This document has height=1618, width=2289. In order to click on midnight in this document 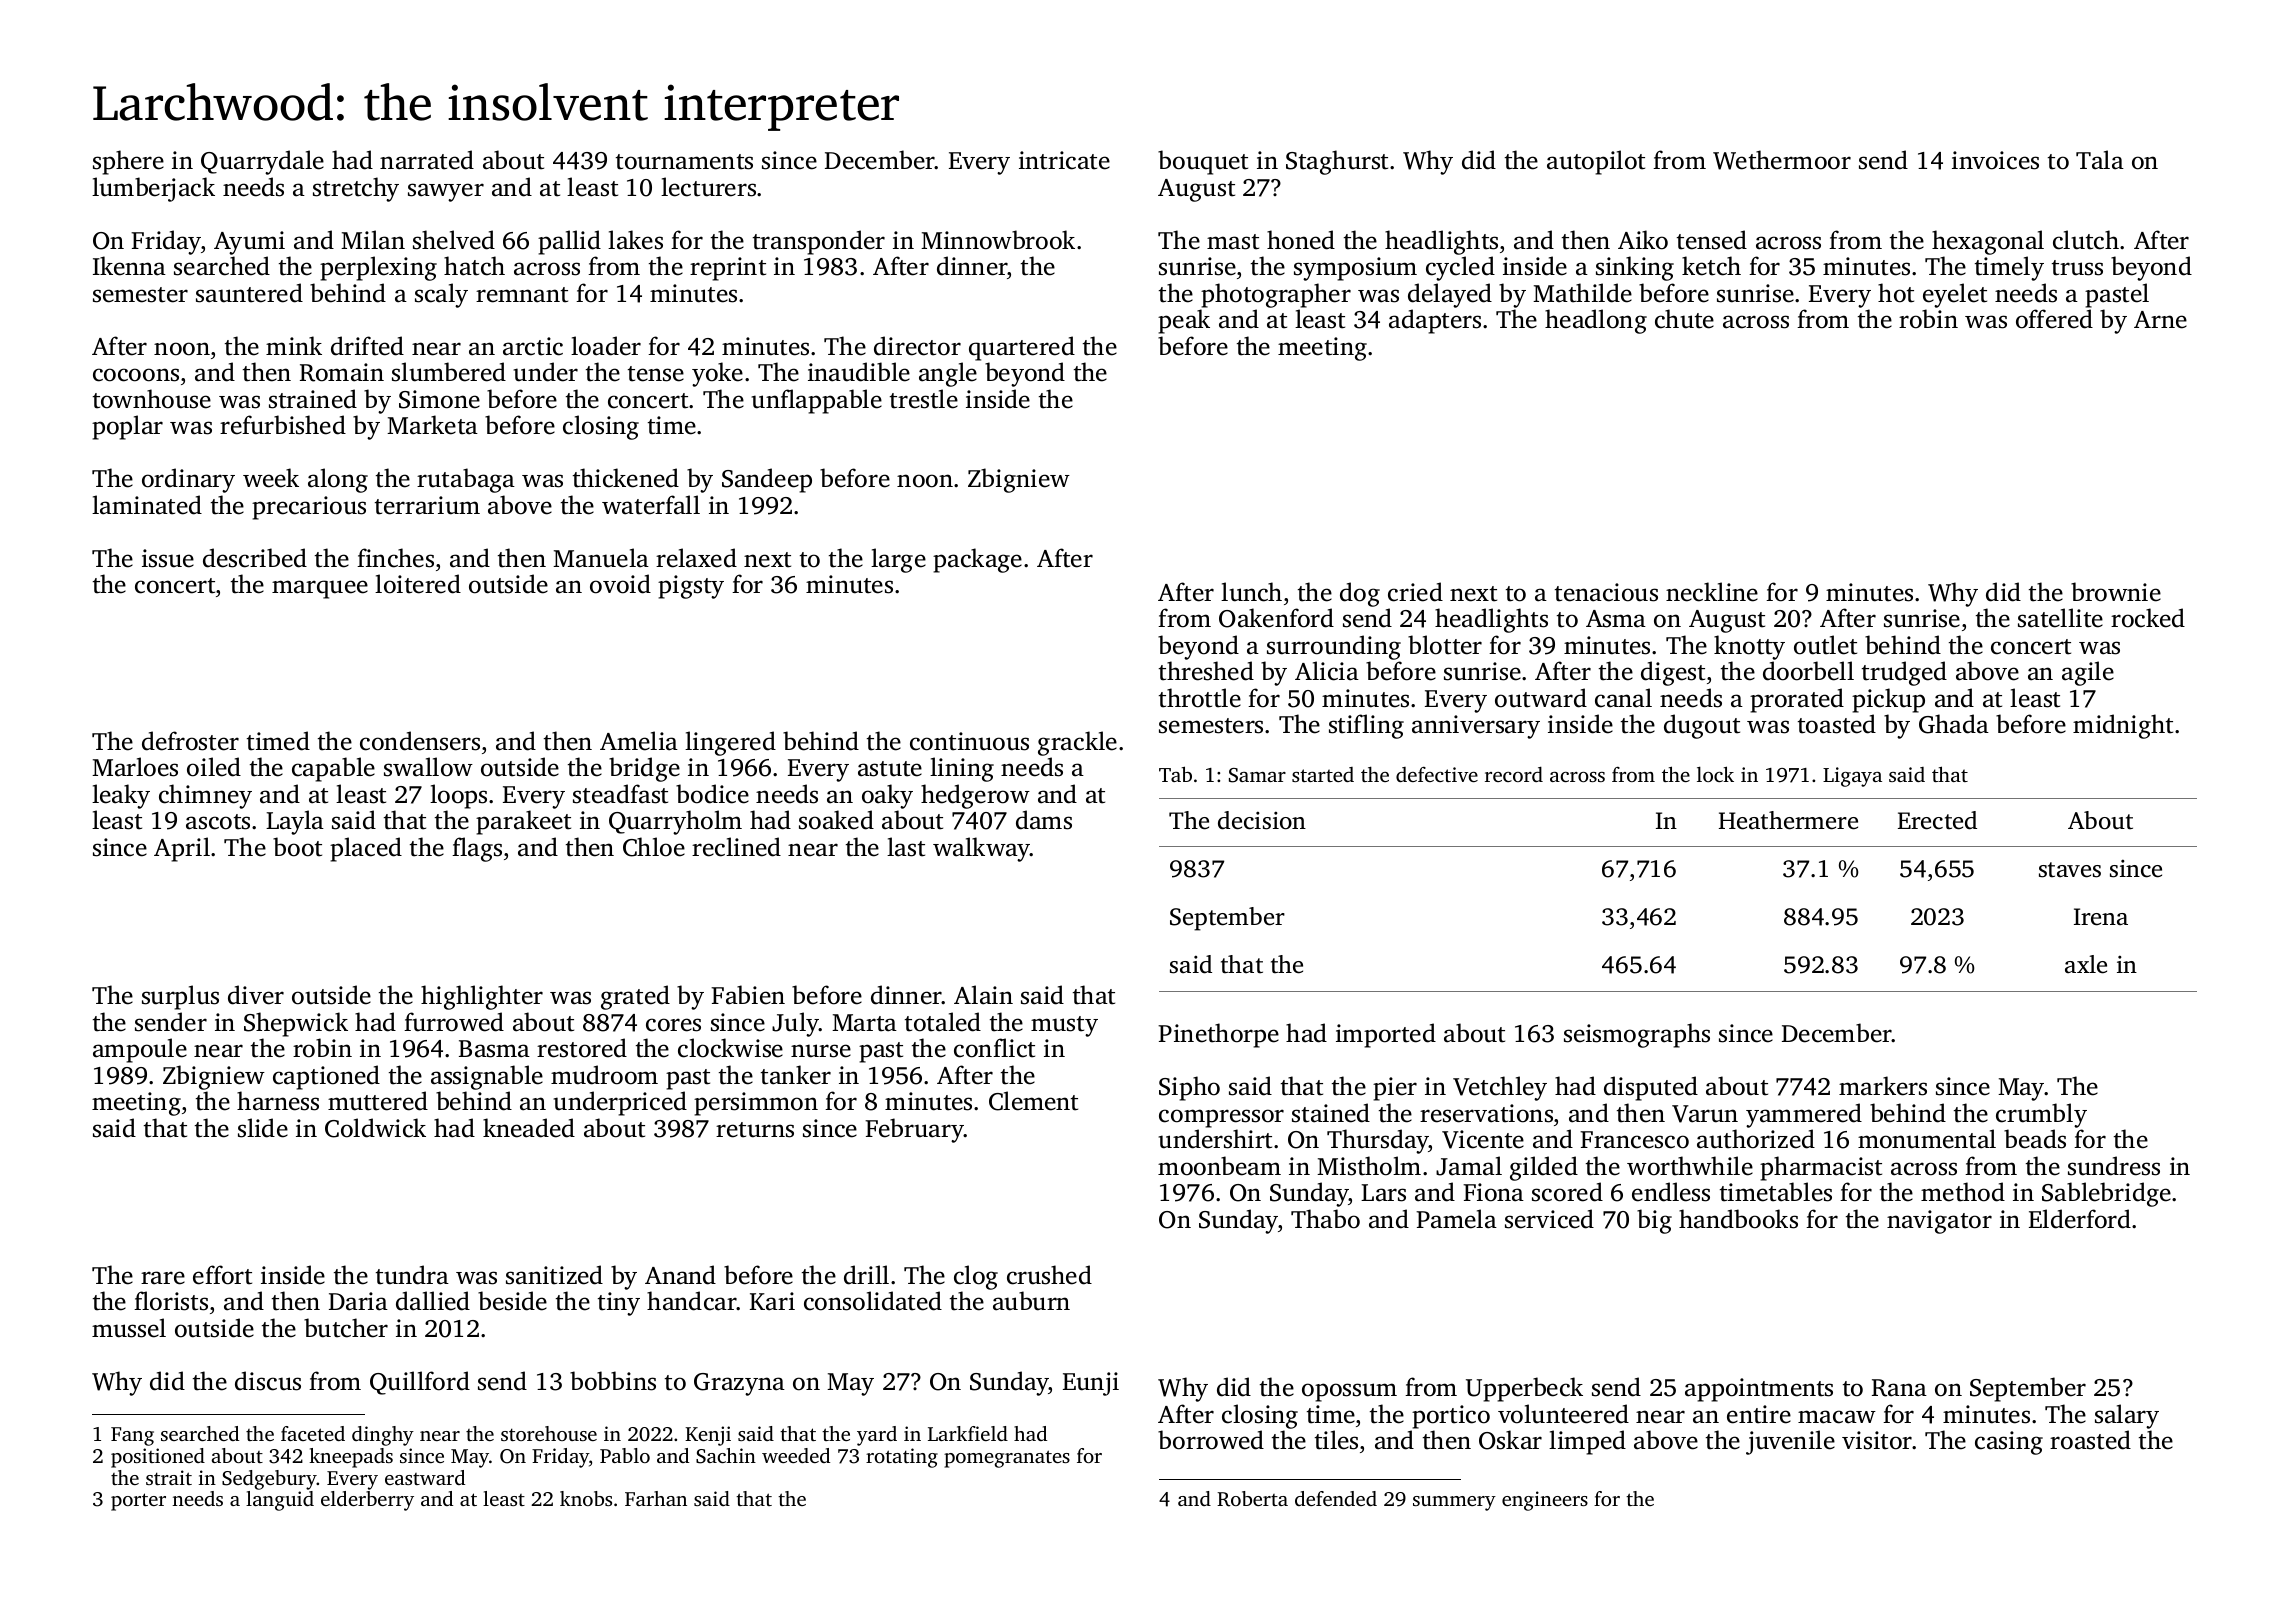, I will do `click(2123, 726)`.
